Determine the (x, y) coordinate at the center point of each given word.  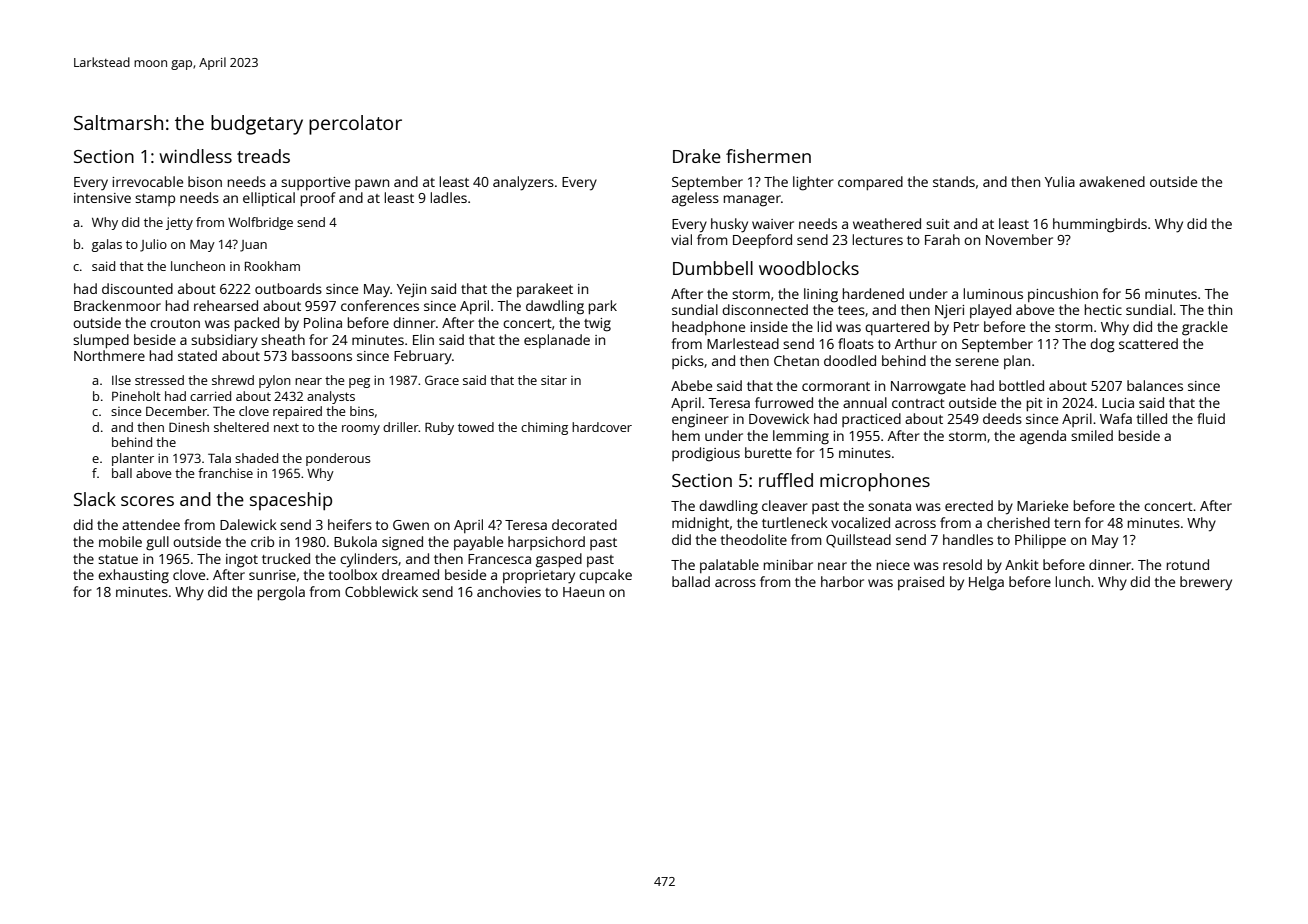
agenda (1043, 437)
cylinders (369, 560)
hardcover (602, 427)
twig (597, 325)
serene (977, 362)
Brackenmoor (117, 305)
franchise (225, 473)
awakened (1112, 181)
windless (195, 156)
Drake (697, 156)
